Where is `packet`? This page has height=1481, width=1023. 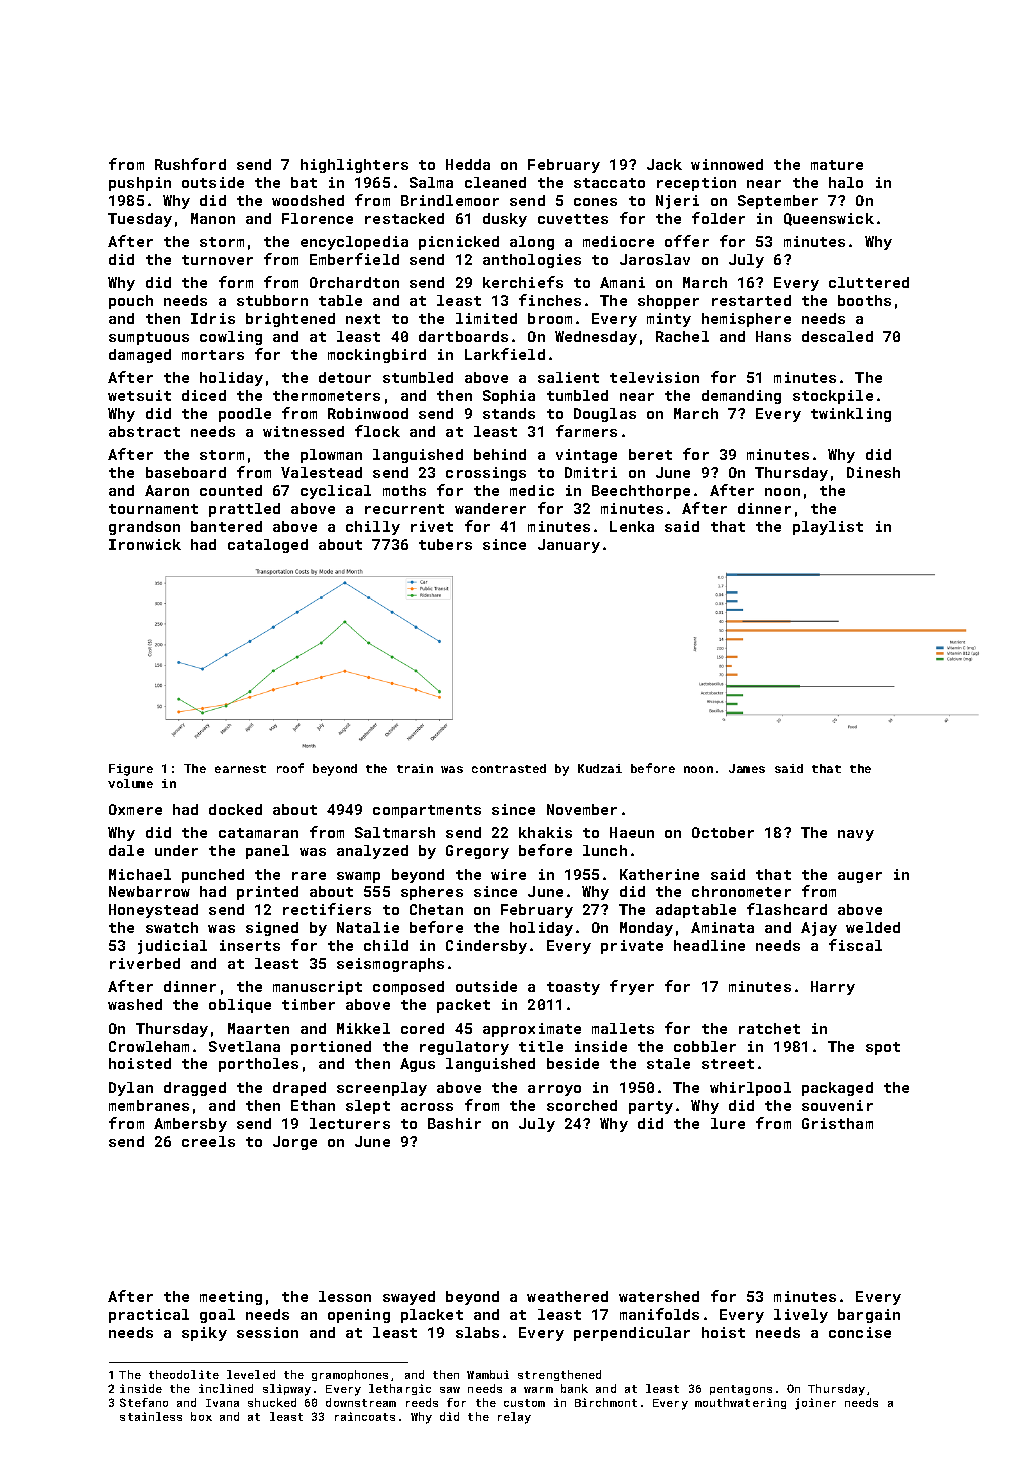
packet is located at coordinates (463, 1006).
